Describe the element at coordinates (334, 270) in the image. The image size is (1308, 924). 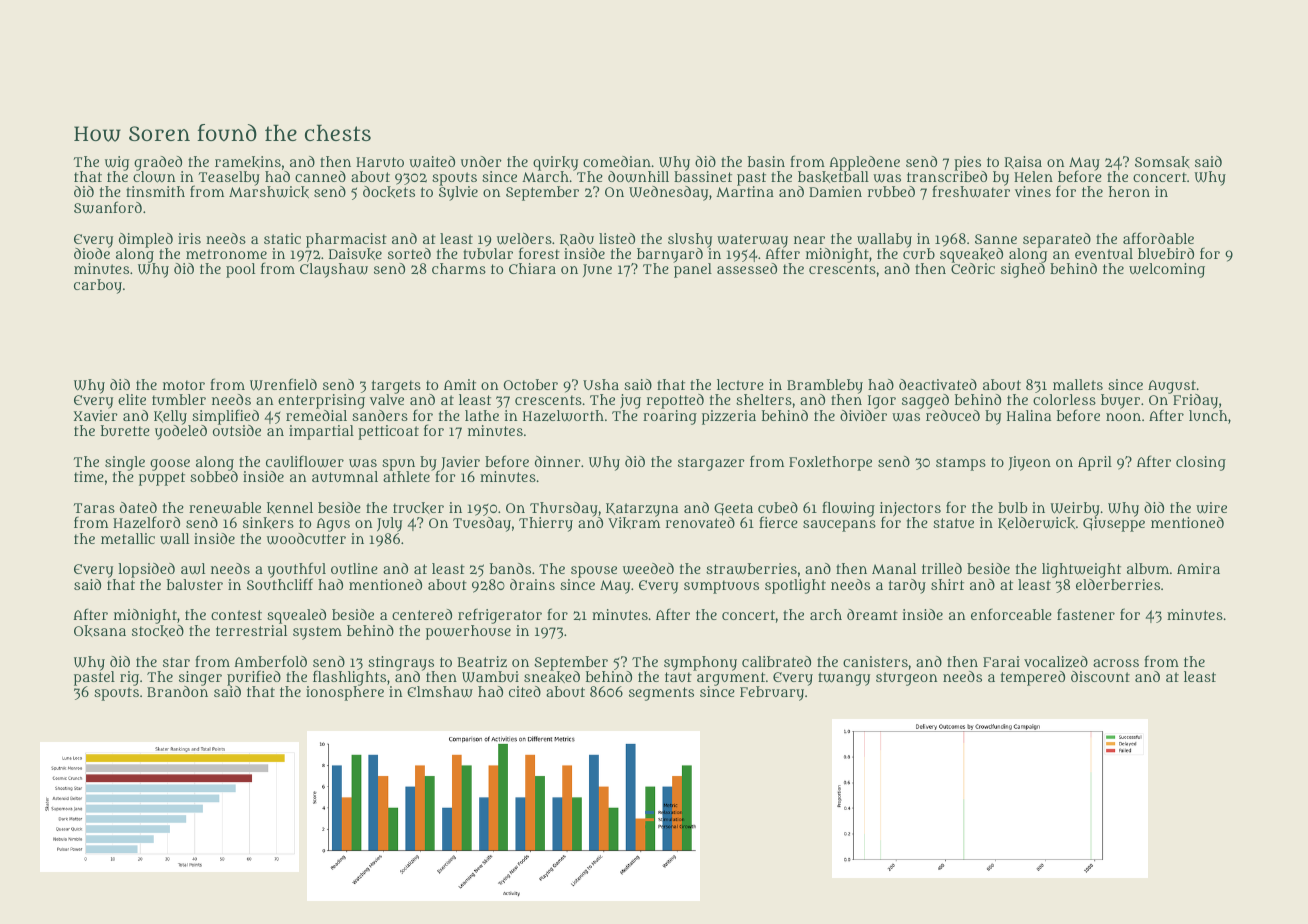
I see `Clayshaw` at that location.
